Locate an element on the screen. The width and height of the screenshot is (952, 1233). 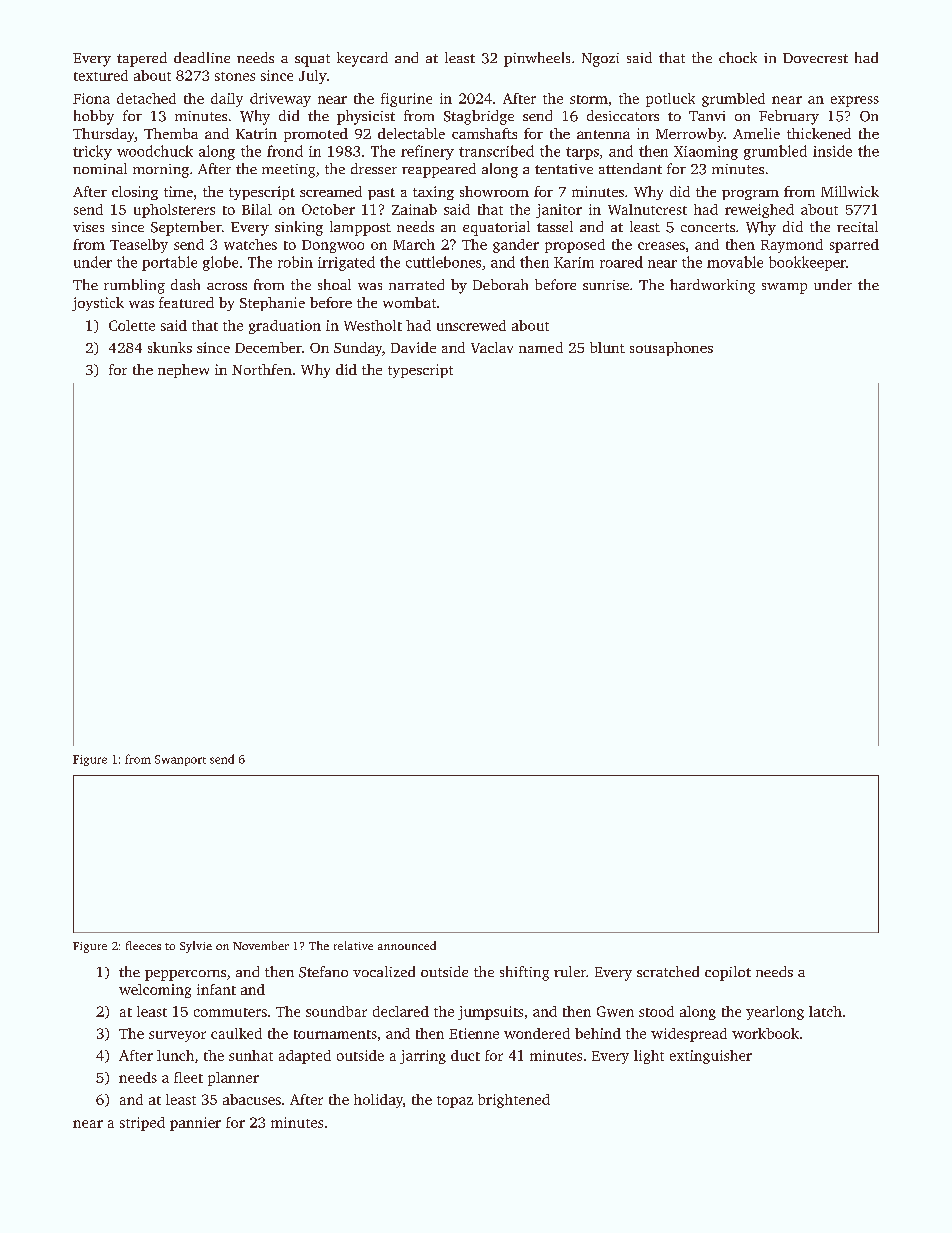
swamp is located at coordinates (784, 288).
